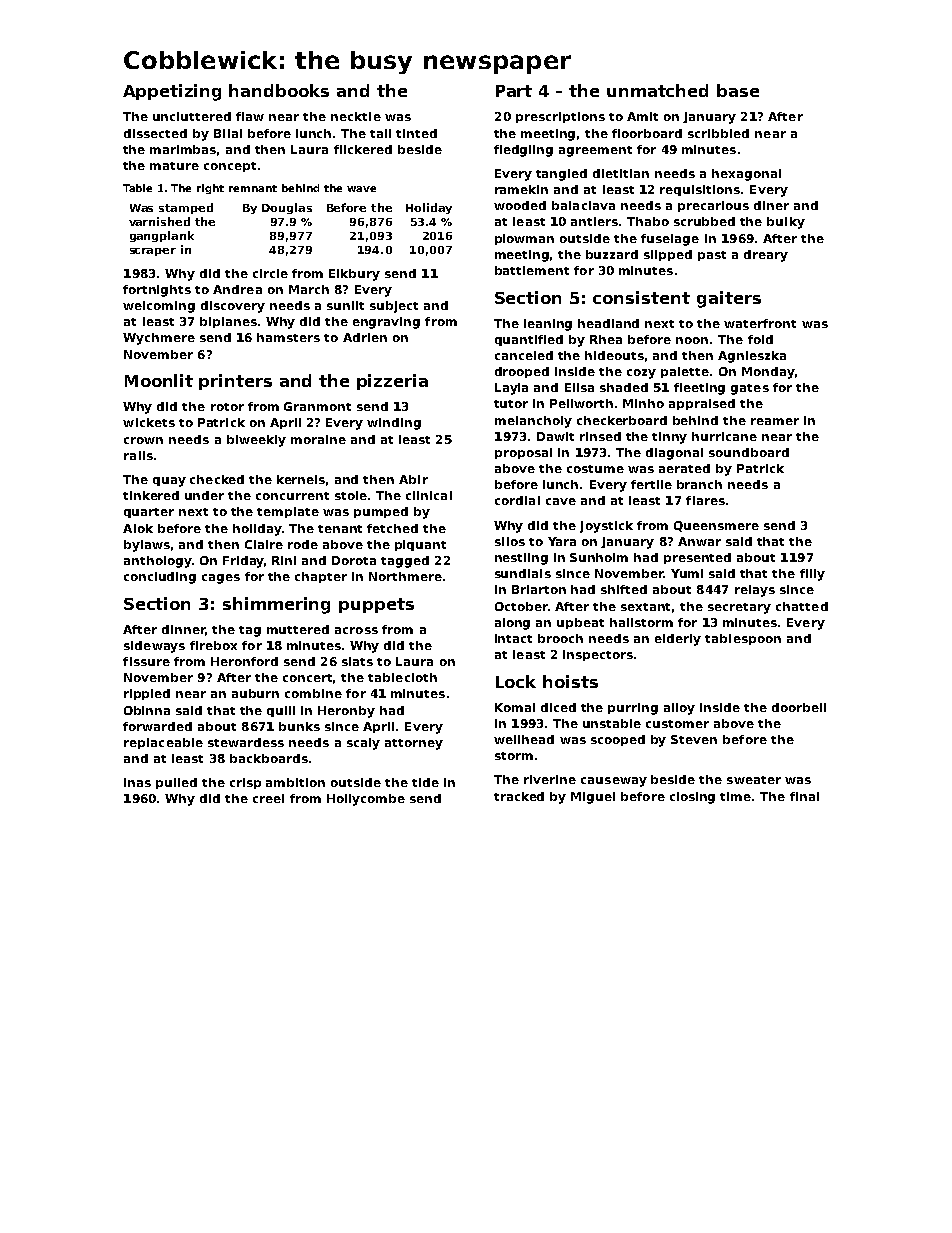 The image size is (952, 1233). What do you see at coordinates (381, 512) in the screenshot?
I see `pumped` at bounding box center [381, 512].
